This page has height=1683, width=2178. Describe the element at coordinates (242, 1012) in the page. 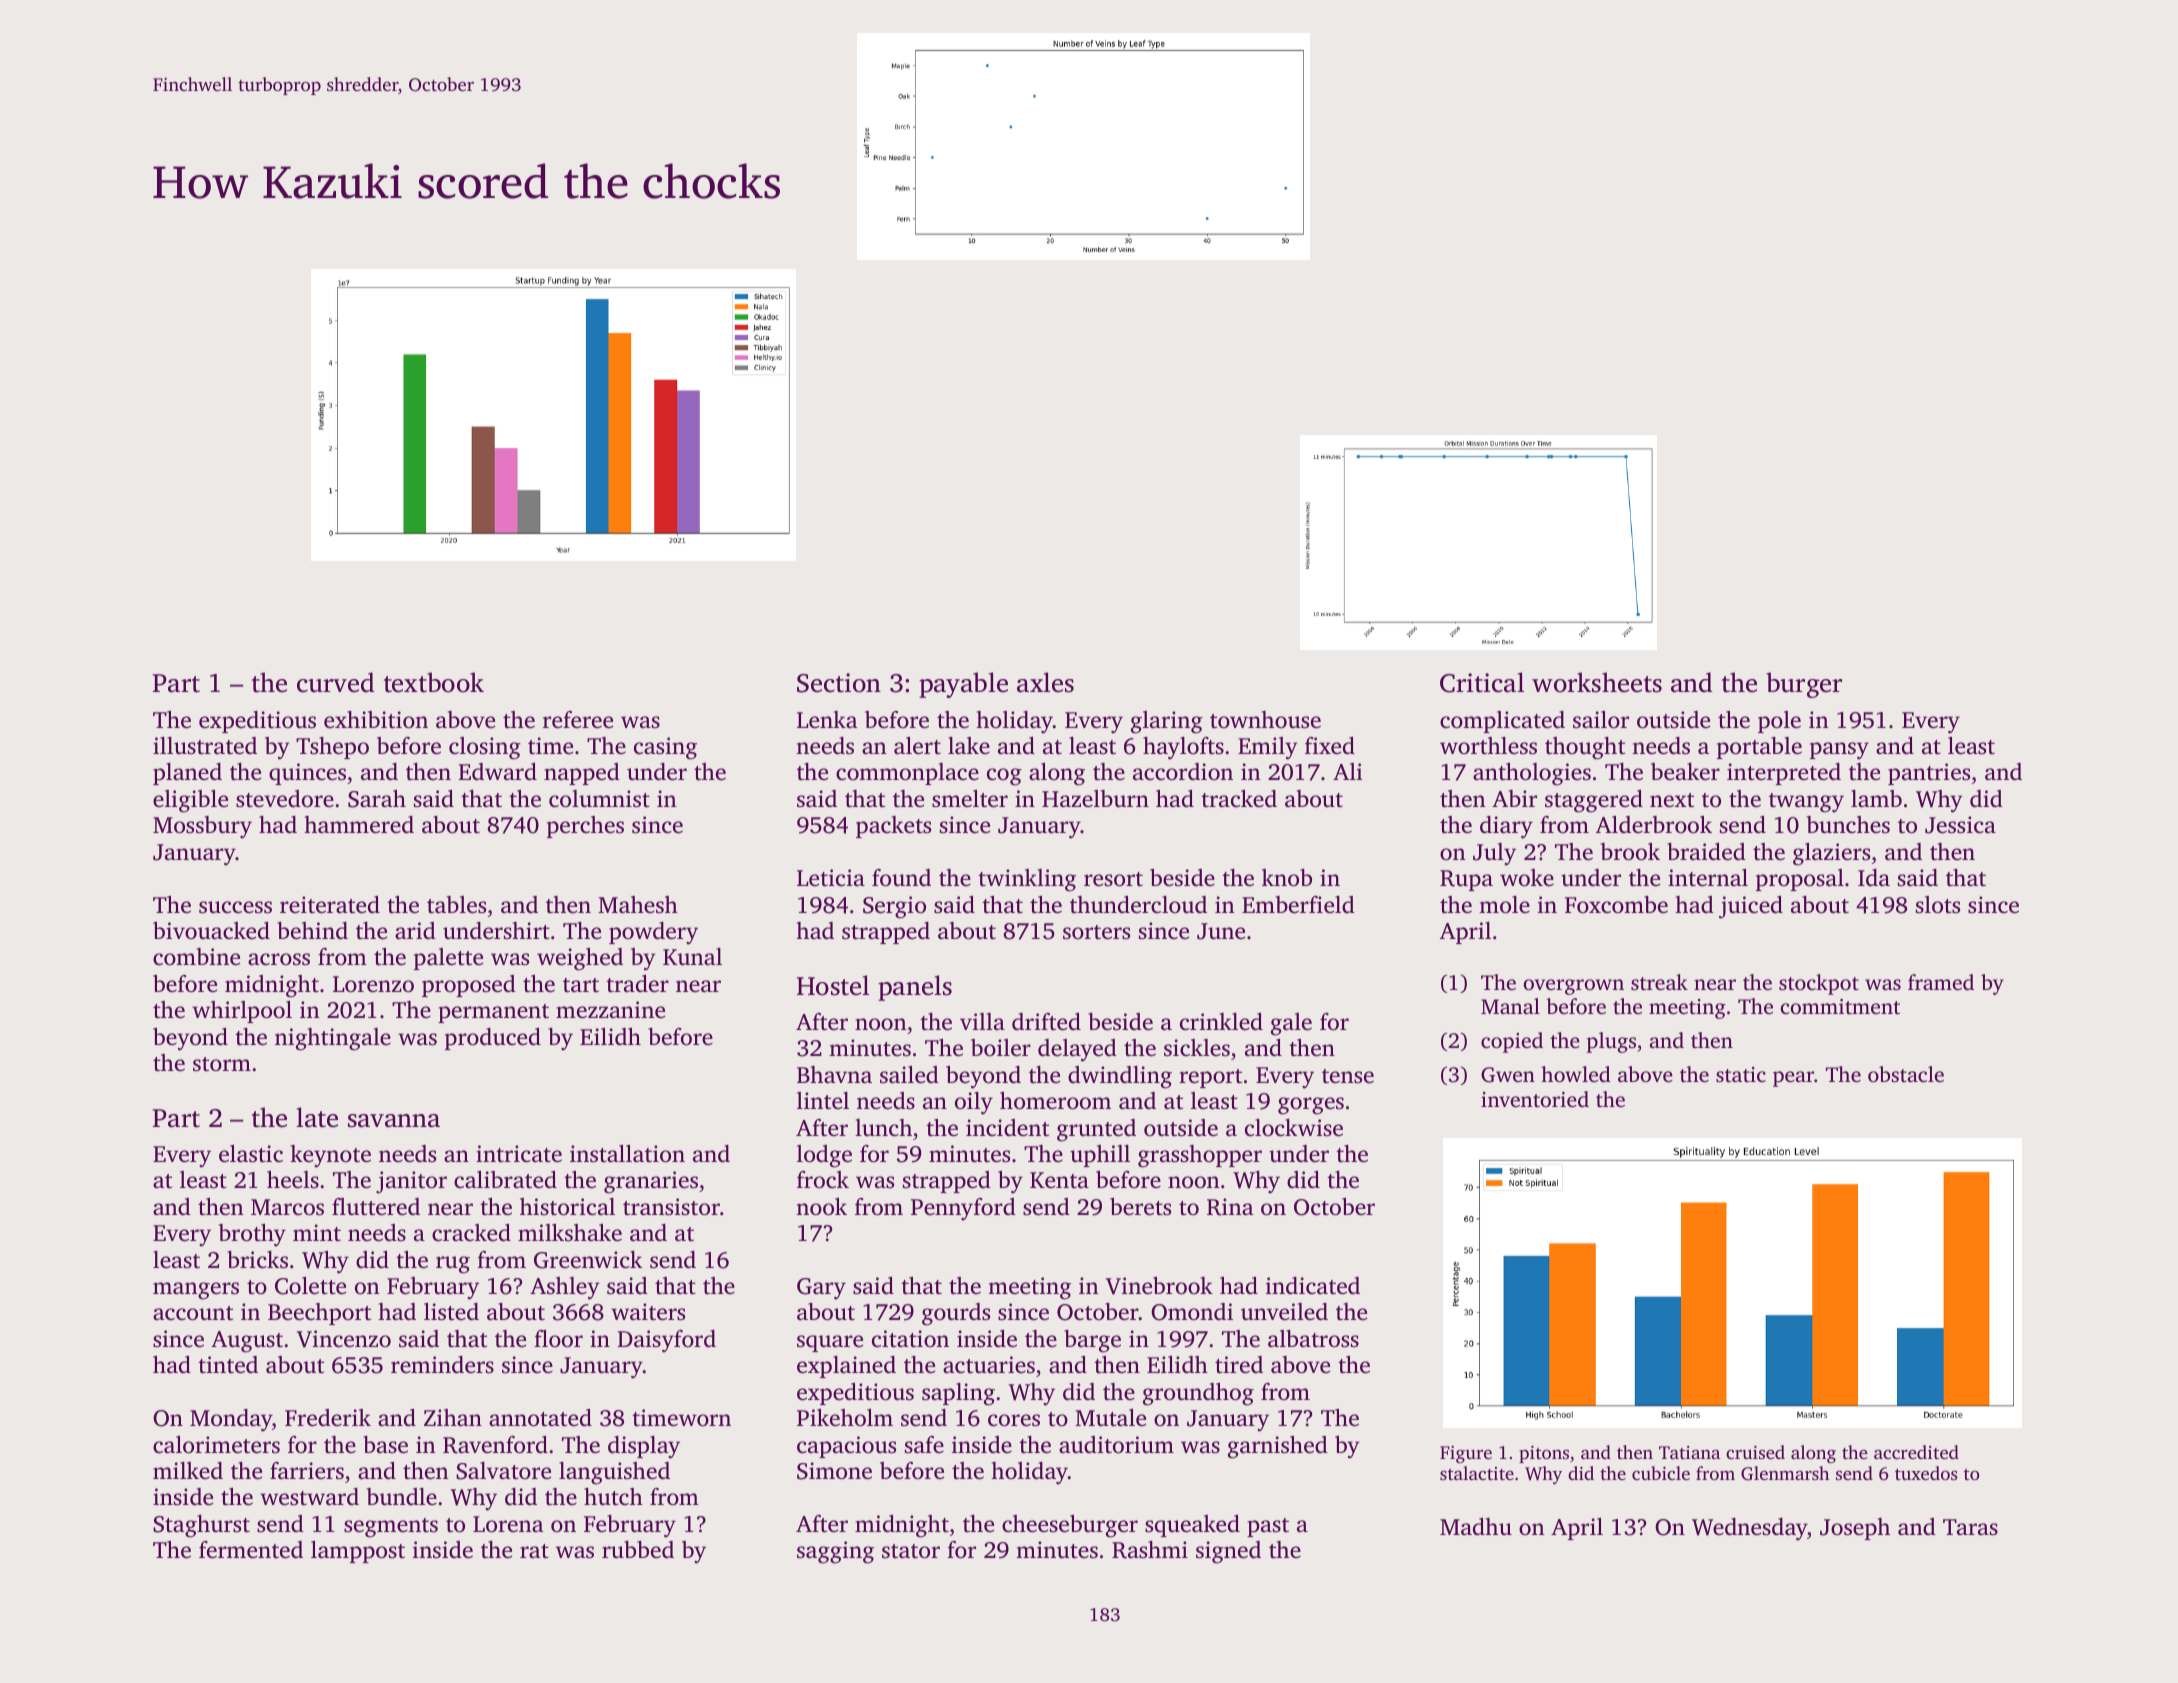

I see `whirlpool` at that location.
